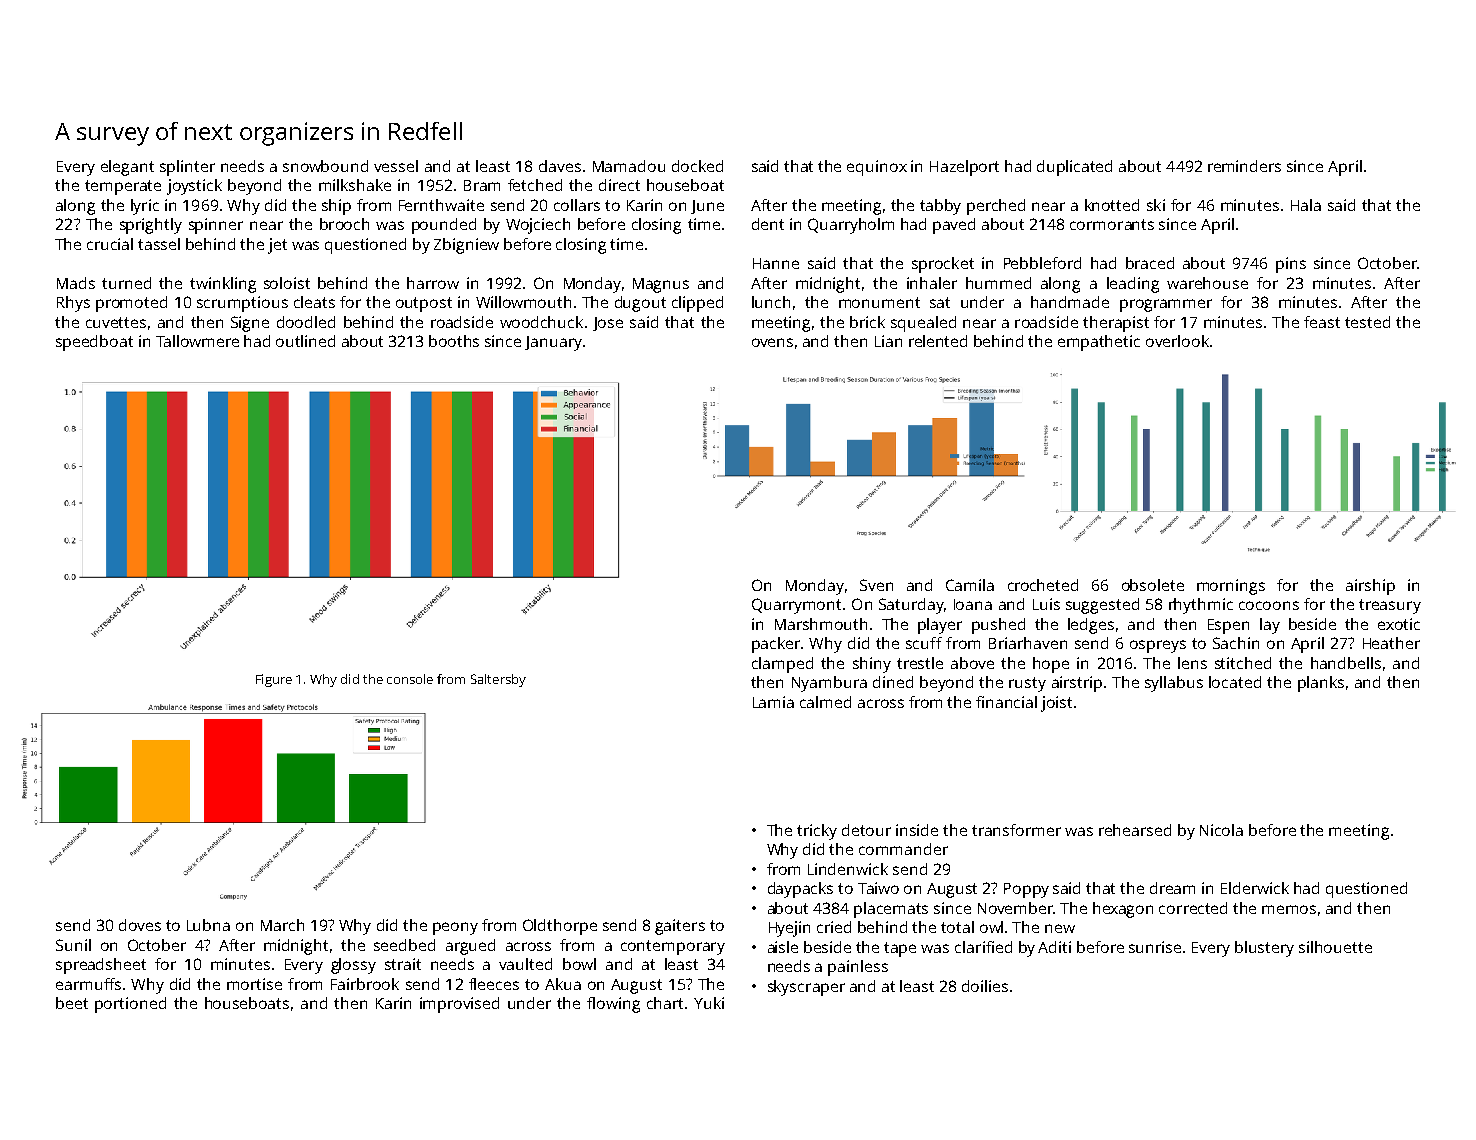  I want to click on placemats, so click(891, 910).
